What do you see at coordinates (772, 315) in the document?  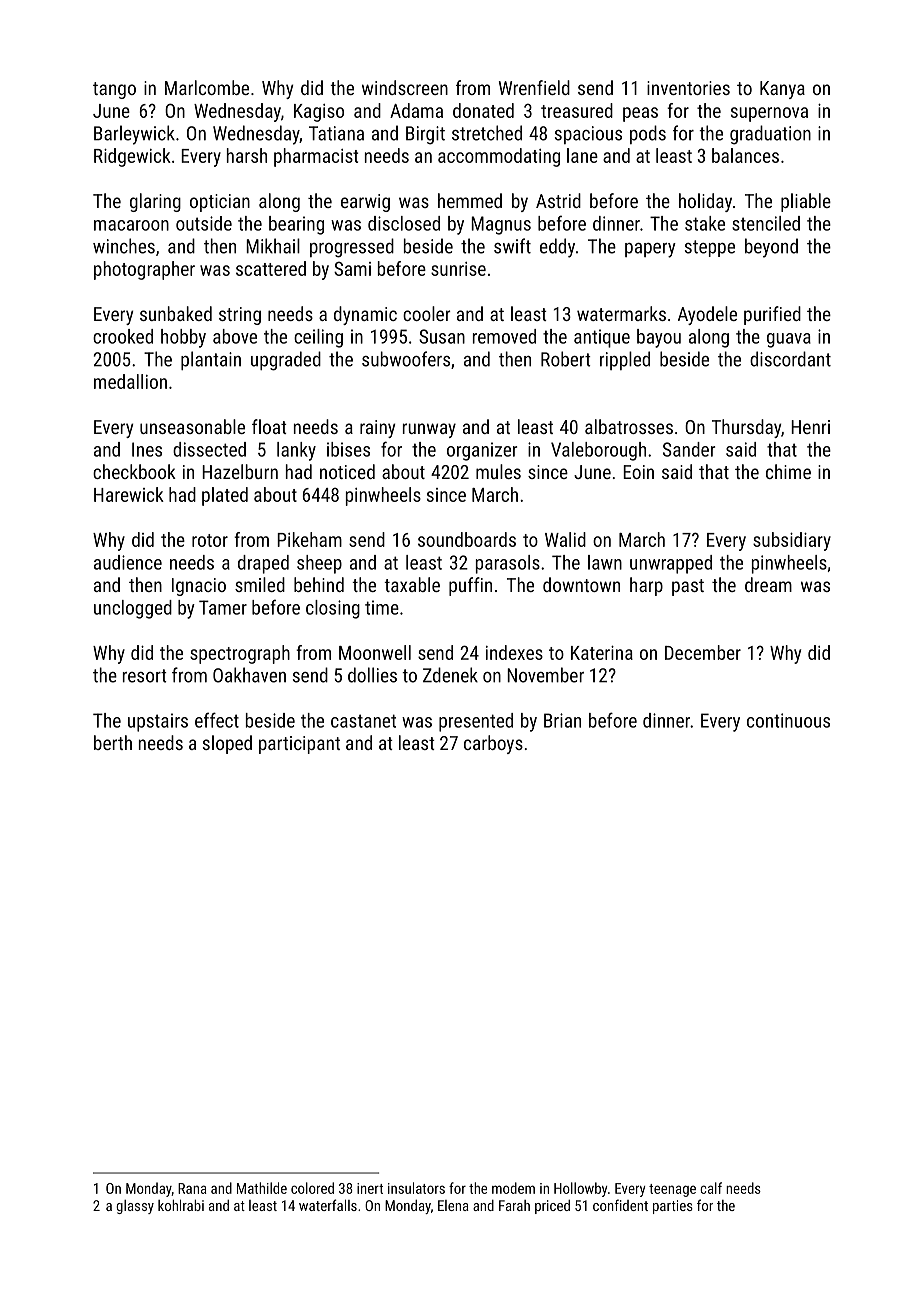 I see `purified` at bounding box center [772, 315].
